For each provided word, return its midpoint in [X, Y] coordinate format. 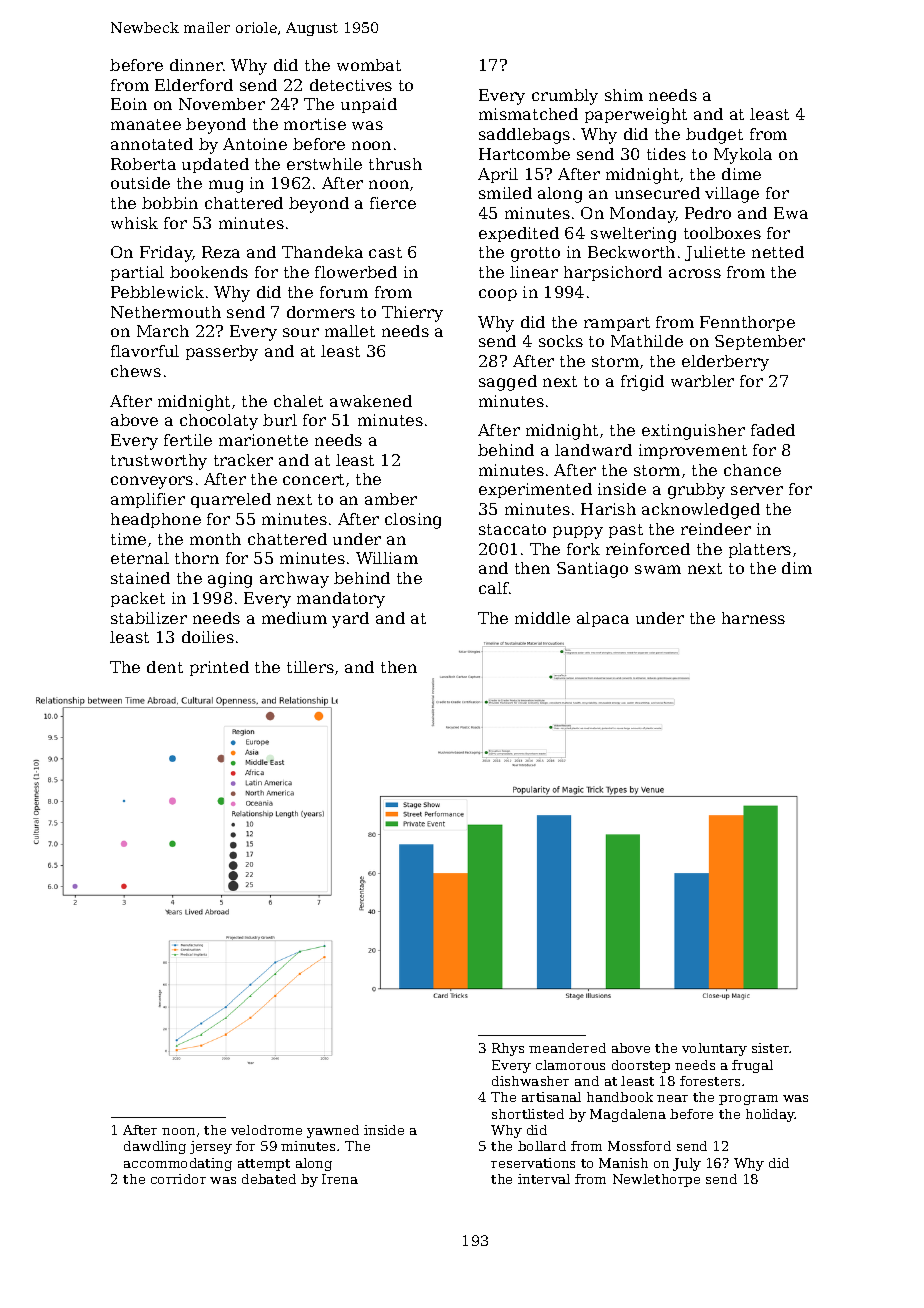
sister [771, 1048]
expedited [519, 234]
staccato [512, 529]
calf [494, 588]
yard [350, 620]
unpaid [369, 105]
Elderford [194, 85]
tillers [310, 667]
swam [658, 569]
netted [778, 252]
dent [165, 667]
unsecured [657, 193]
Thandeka [322, 252]
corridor [178, 1179]
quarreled [231, 500]
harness [753, 618]
